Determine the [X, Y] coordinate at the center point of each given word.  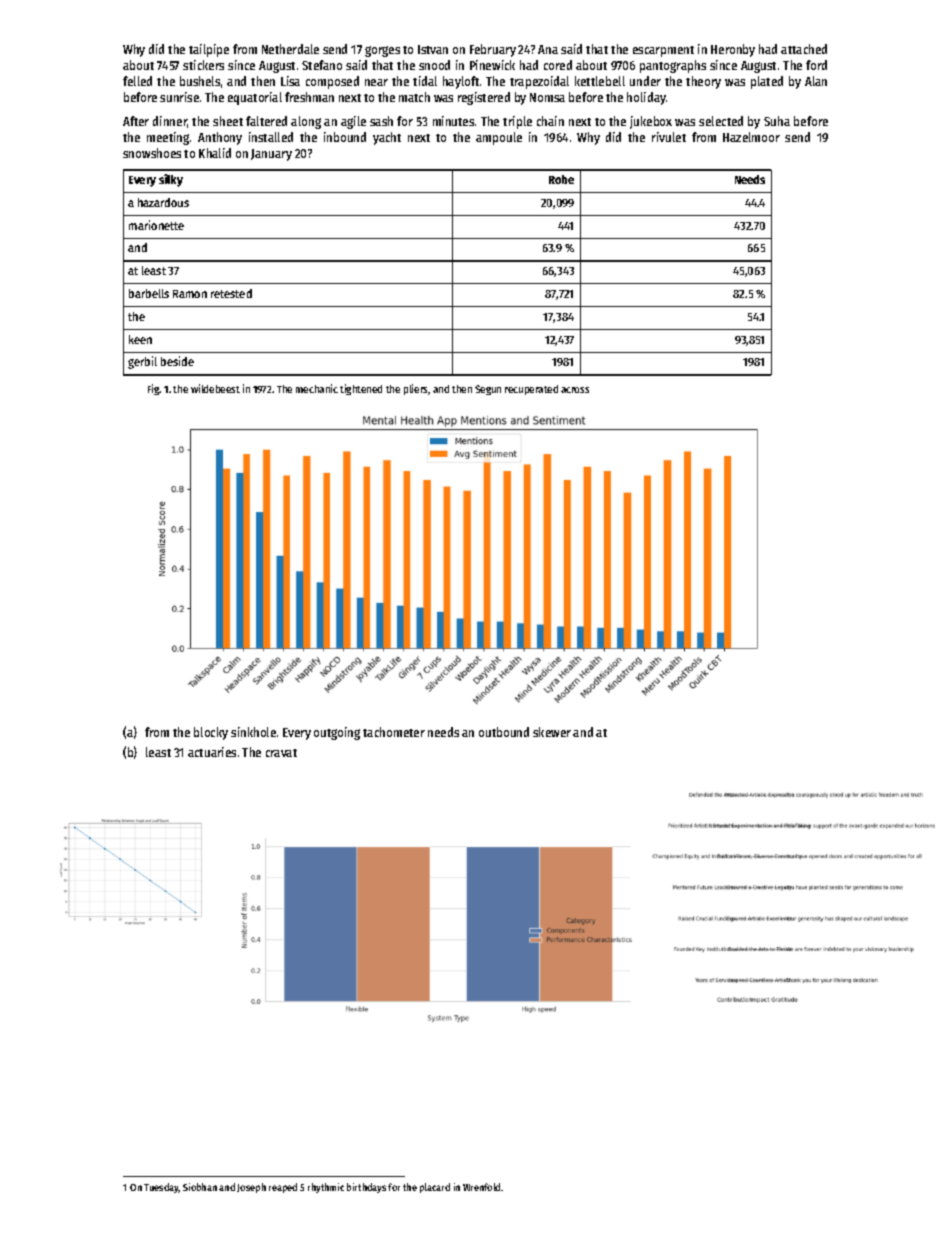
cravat [281, 753]
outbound [504, 732]
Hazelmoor [751, 137]
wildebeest [215, 388]
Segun [488, 390]
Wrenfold [481, 1187]
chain [550, 121]
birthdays [366, 1188]
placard [435, 1188]
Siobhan [200, 1187]
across [575, 390]
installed [271, 137]
